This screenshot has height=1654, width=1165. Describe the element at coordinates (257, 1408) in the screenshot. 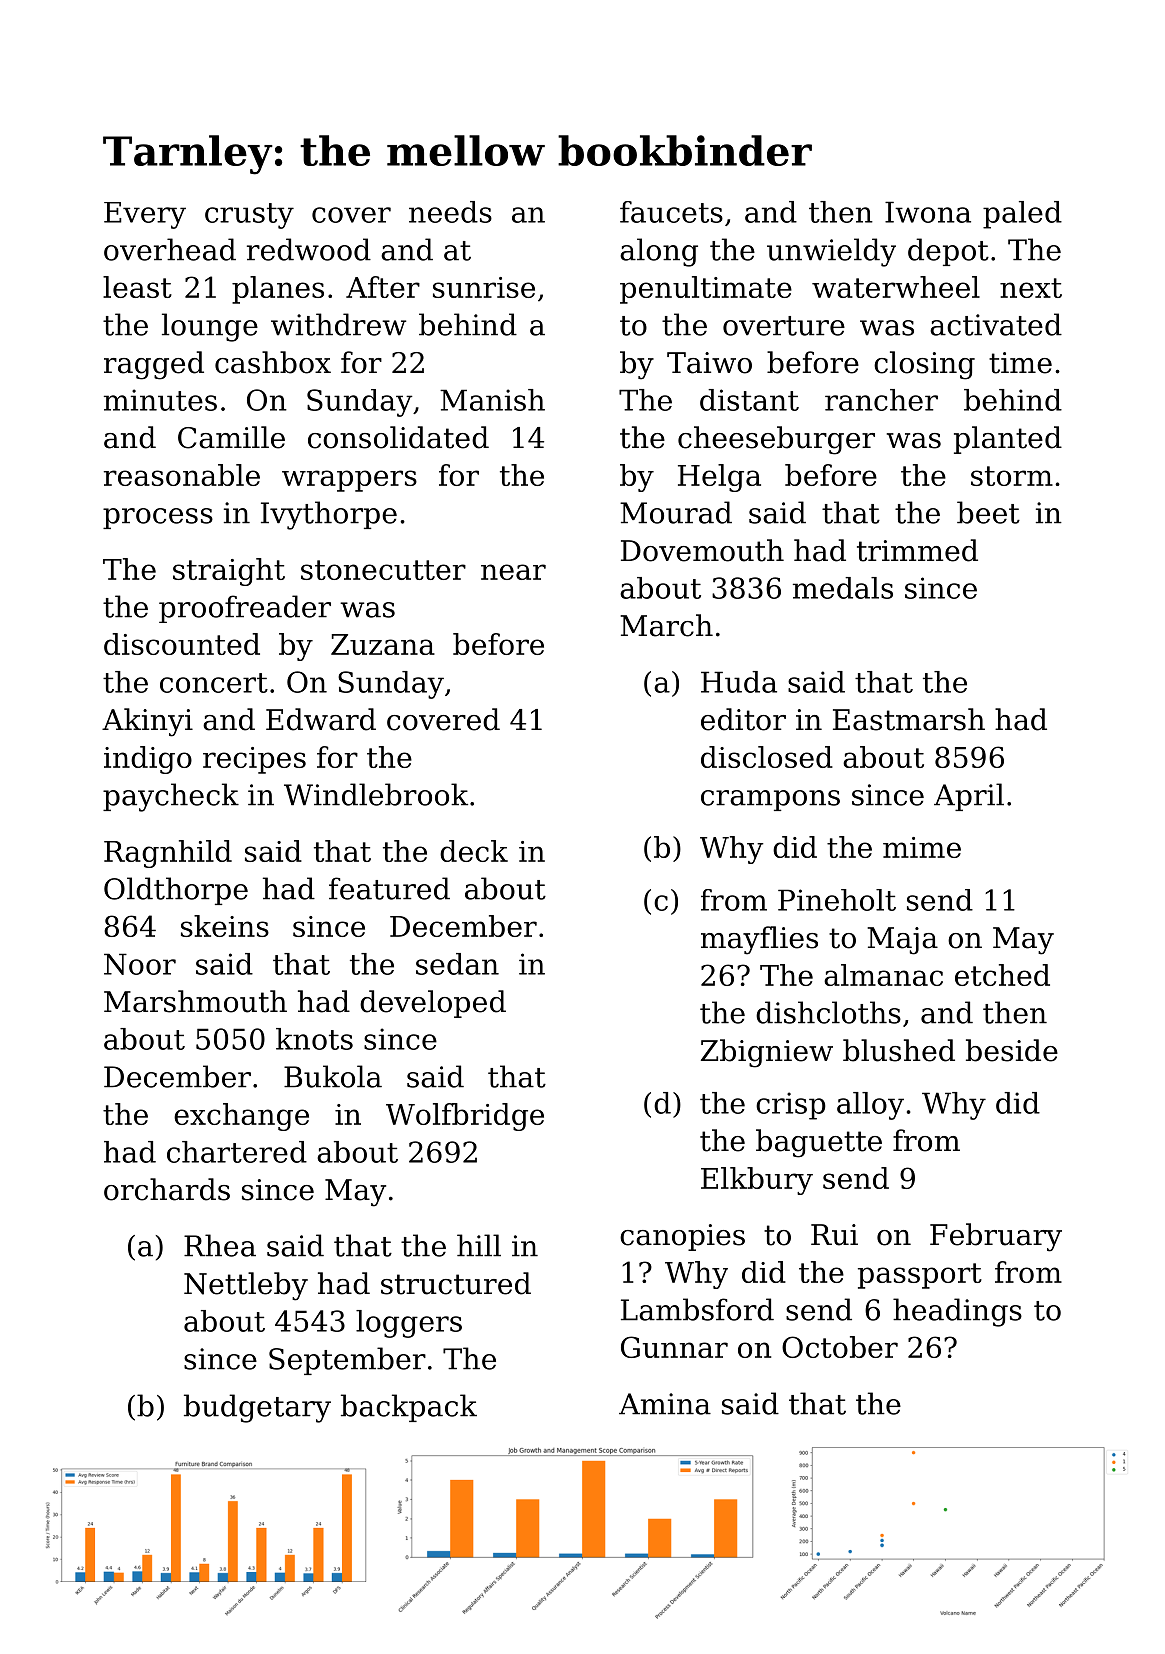

I see `budgetary` at that location.
